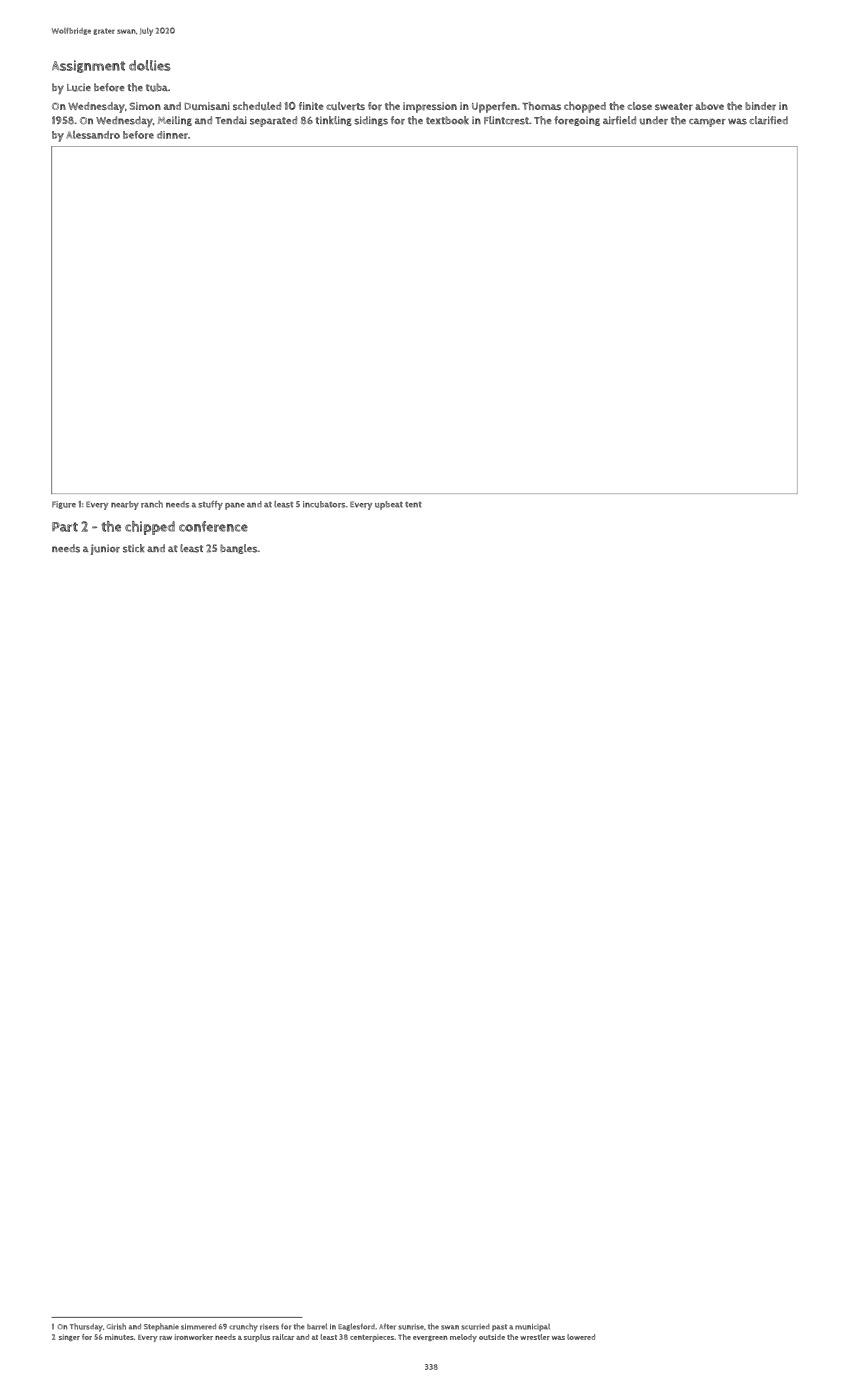 The width and height of the screenshot is (849, 1400). What do you see at coordinates (372, 1338) in the screenshot?
I see `centerpieces` at bounding box center [372, 1338].
